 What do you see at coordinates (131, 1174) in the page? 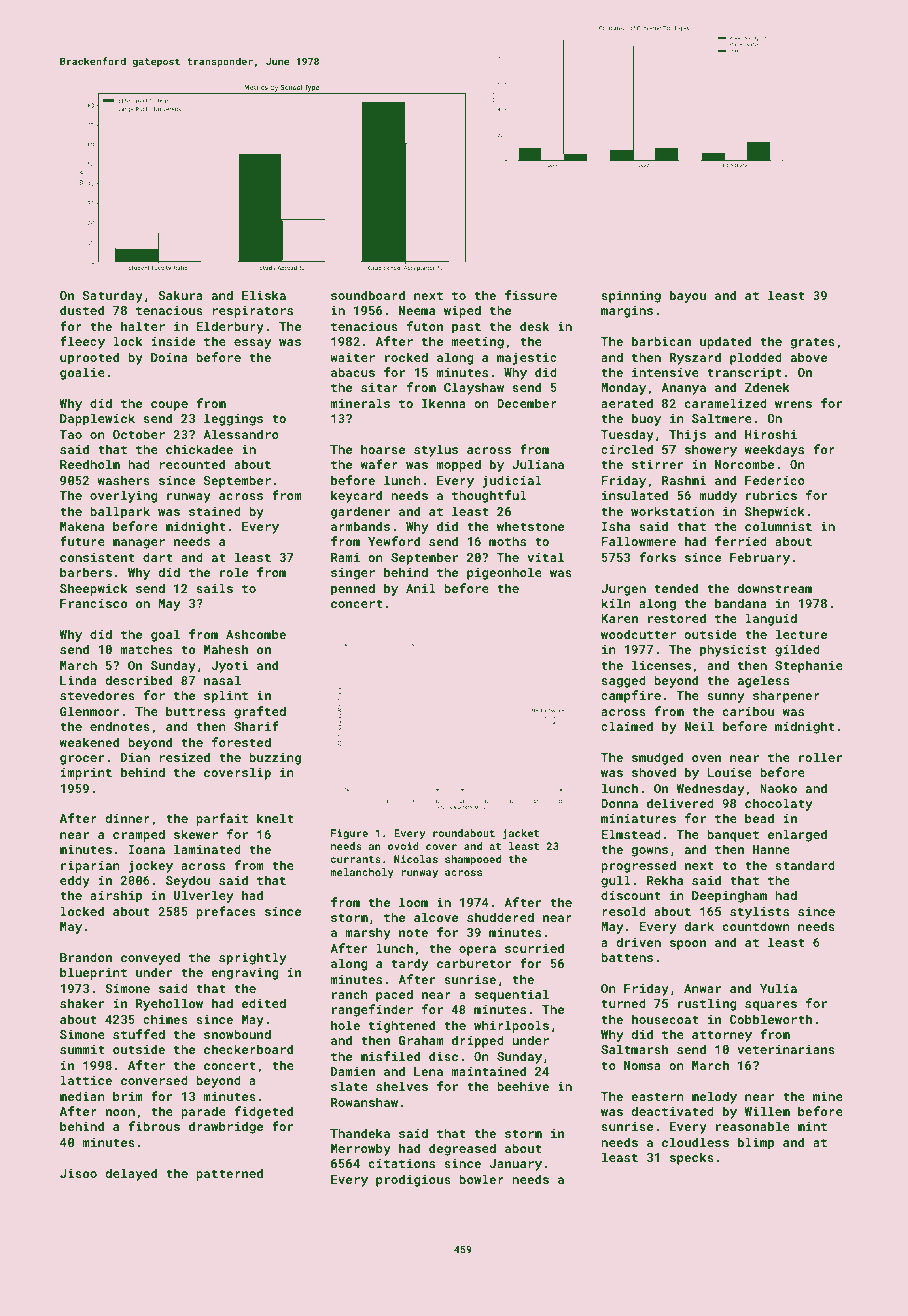
I see `delayed` at bounding box center [131, 1174].
